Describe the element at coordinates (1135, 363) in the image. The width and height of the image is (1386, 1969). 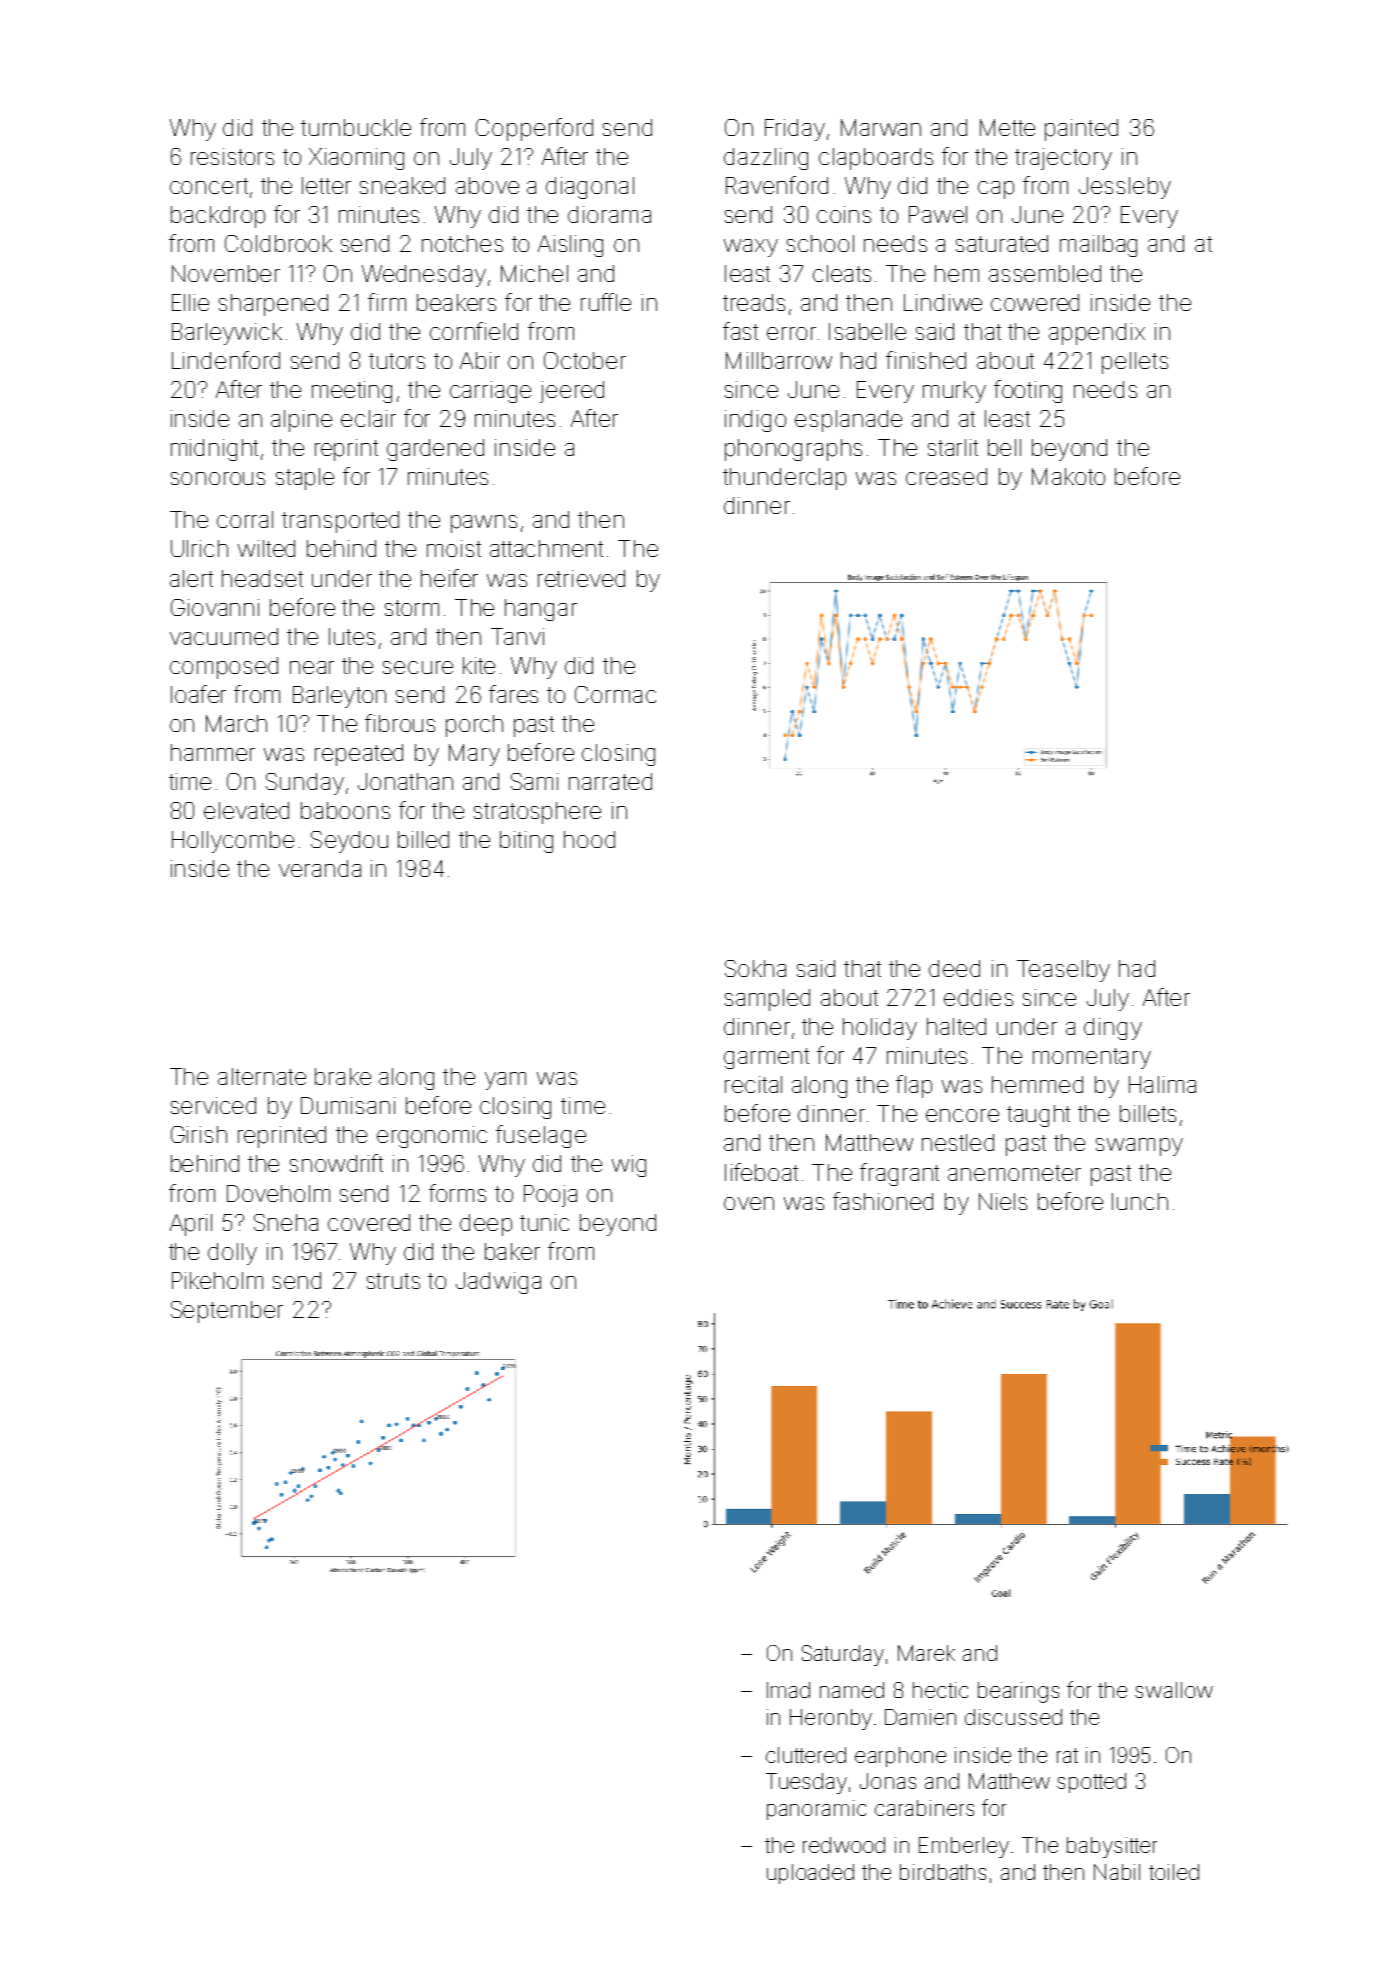
I see `pellets` at that location.
